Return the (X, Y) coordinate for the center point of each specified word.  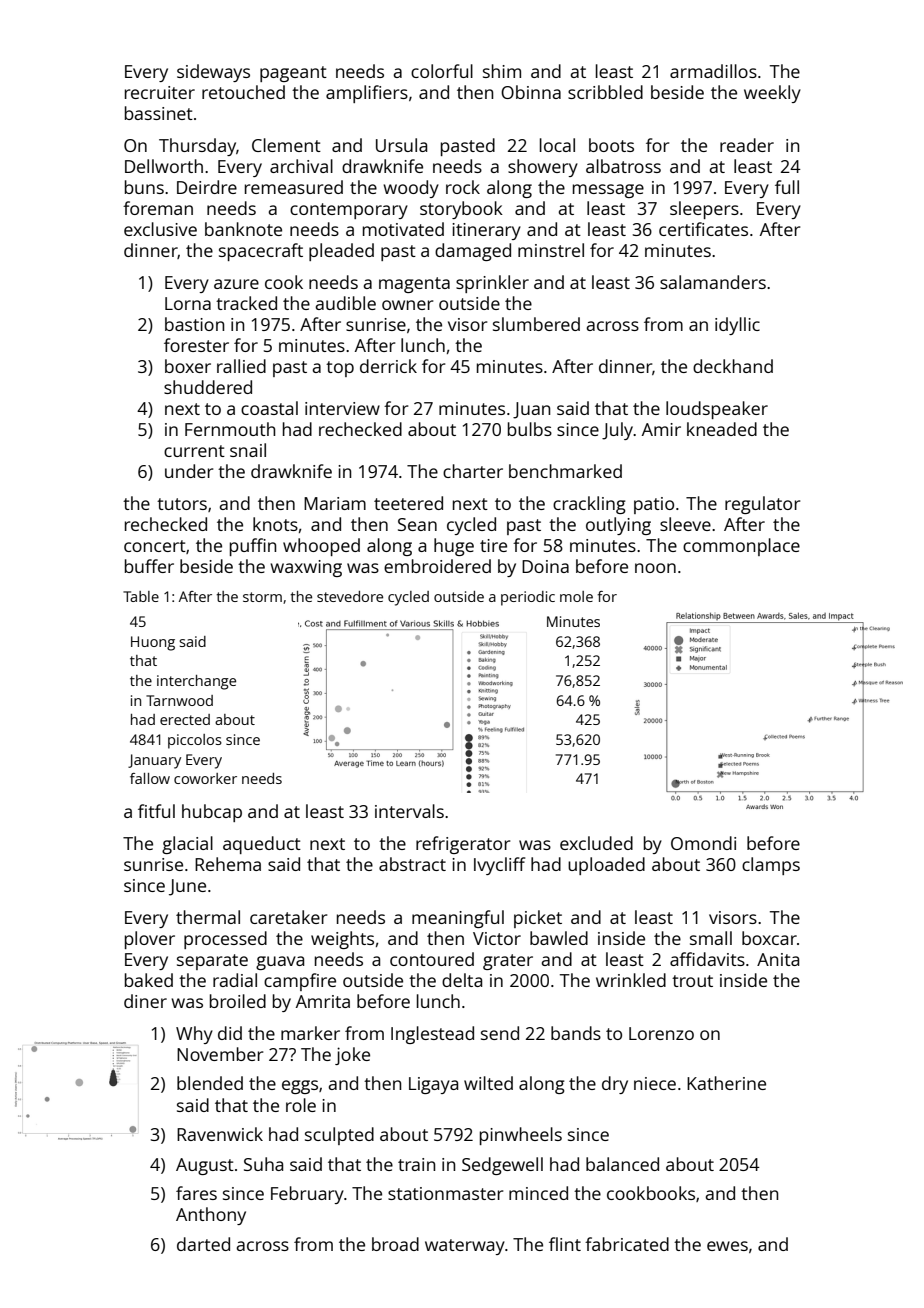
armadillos (713, 71)
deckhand (733, 366)
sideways (213, 73)
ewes (727, 1246)
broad (395, 1244)
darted (203, 1244)
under (189, 471)
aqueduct (262, 845)
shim (502, 71)
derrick (388, 366)
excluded (596, 843)
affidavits (707, 959)
